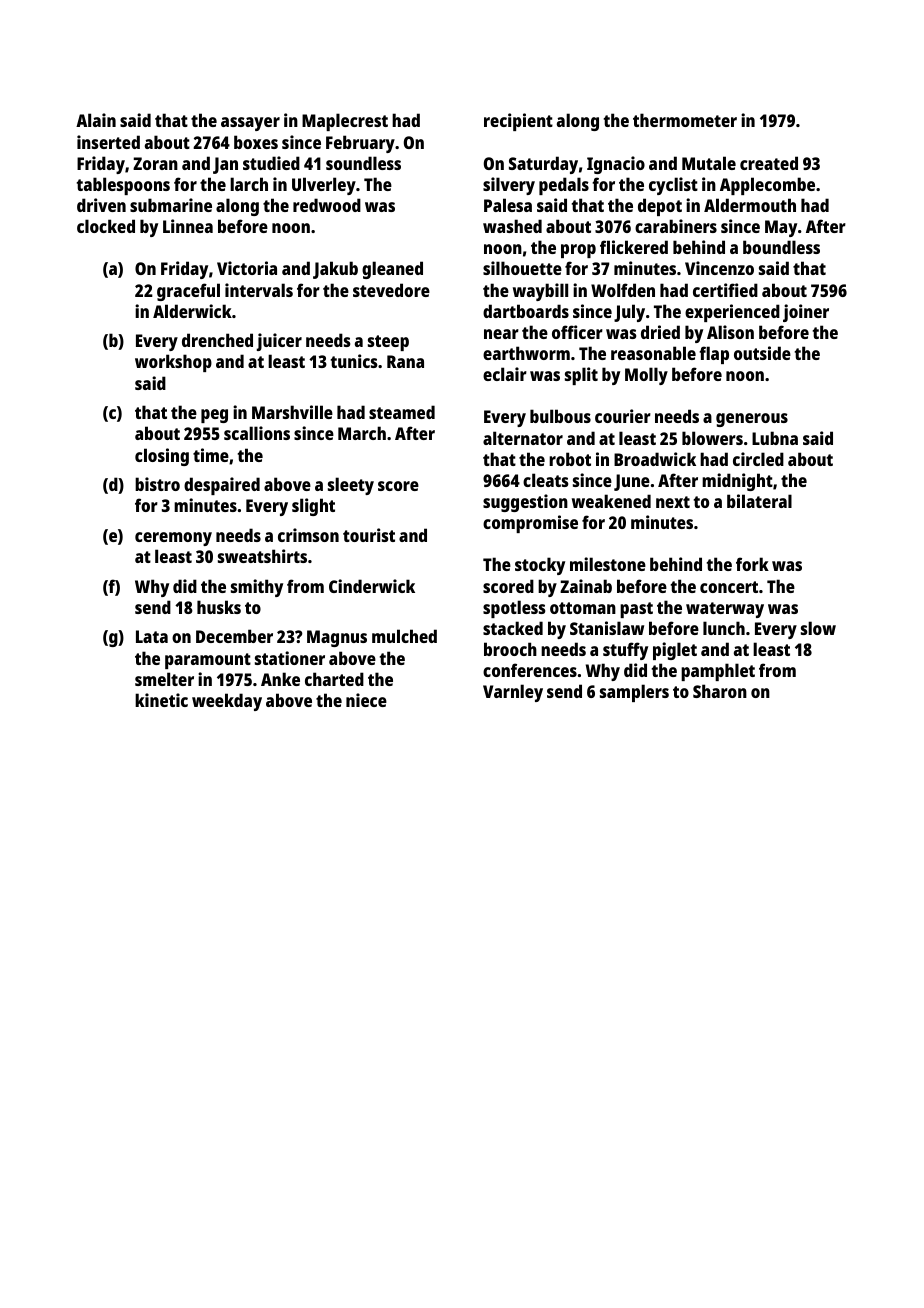 The width and height of the page is (924, 1308). I want to click on weekday, so click(227, 702).
